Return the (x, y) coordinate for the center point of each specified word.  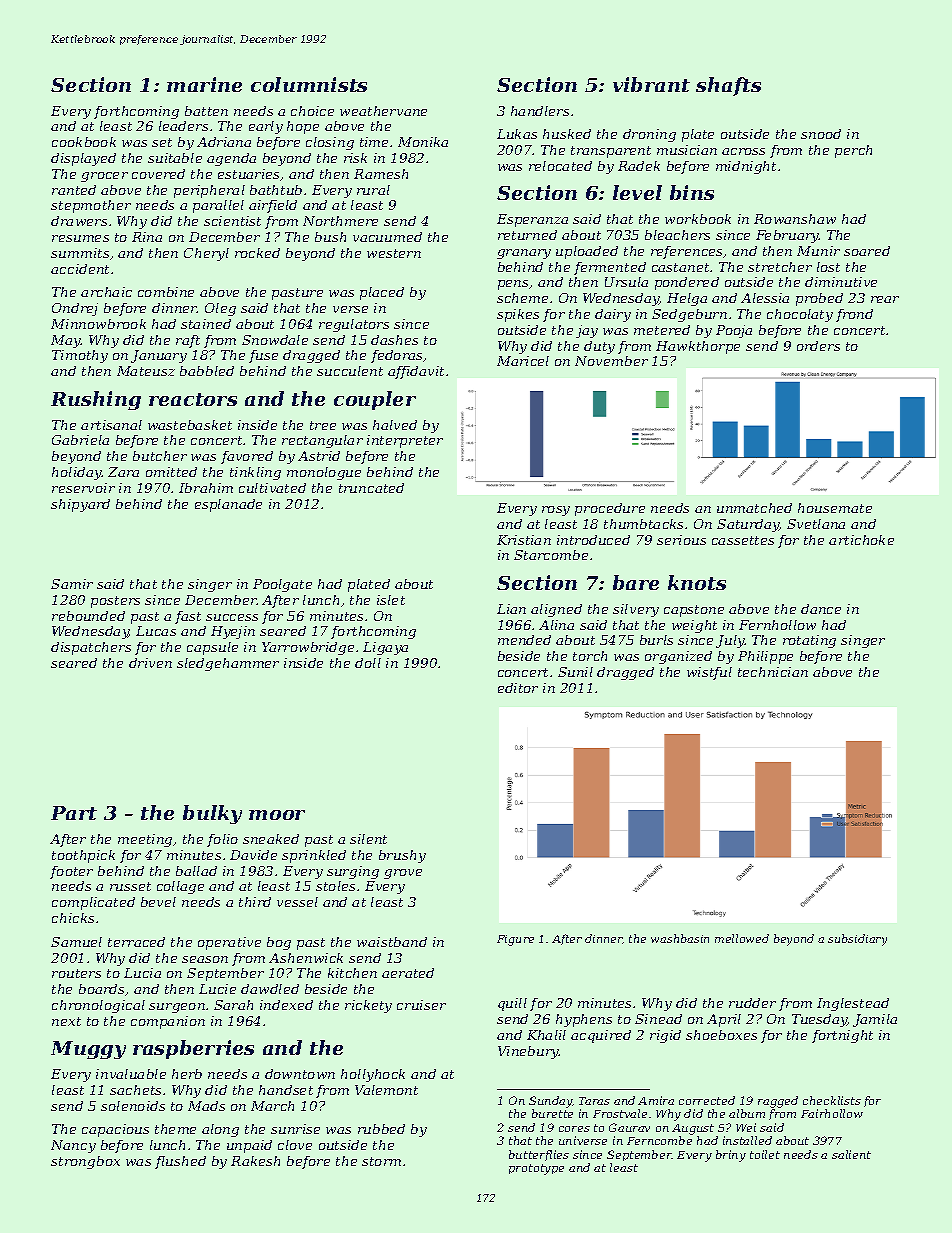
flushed (180, 1162)
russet (130, 886)
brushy (402, 856)
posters (115, 602)
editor (518, 688)
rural (373, 190)
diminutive (841, 282)
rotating (809, 641)
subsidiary (857, 940)
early (266, 127)
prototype (536, 1169)
